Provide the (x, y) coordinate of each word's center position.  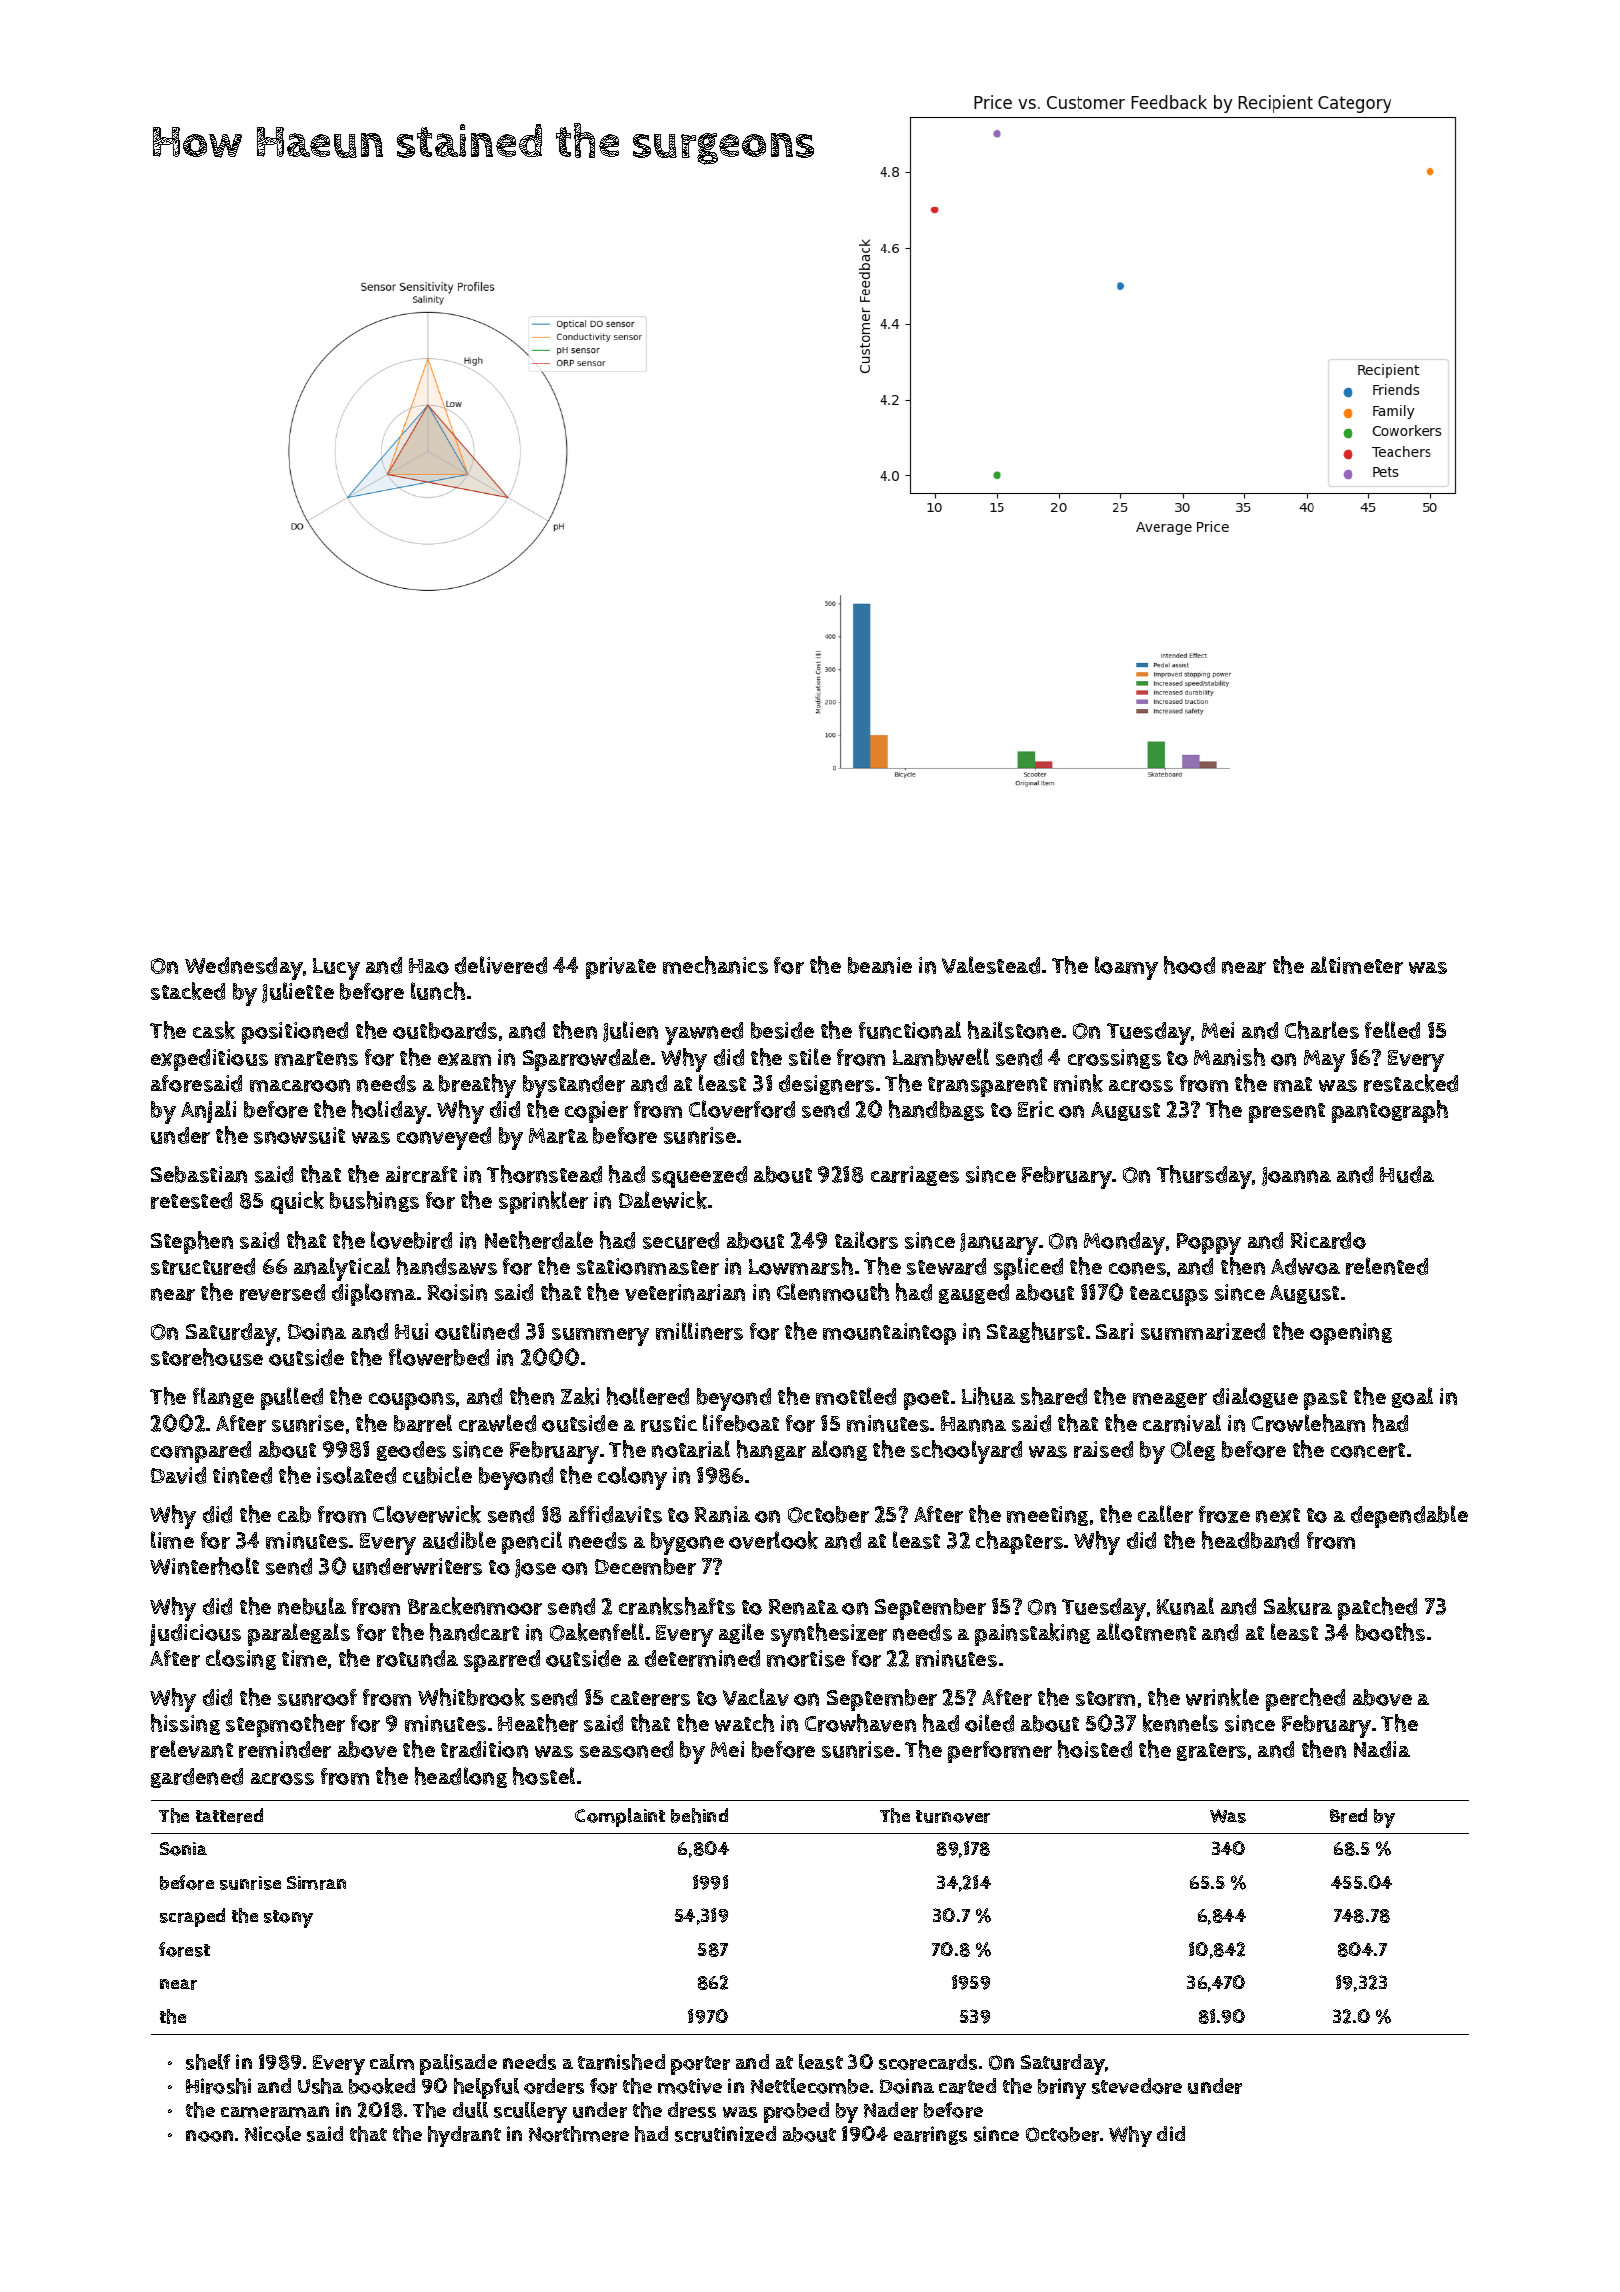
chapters (1019, 1542)
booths (1390, 1632)
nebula (312, 1606)
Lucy (336, 969)
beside (782, 1030)
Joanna (1296, 1176)
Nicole (273, 2134)
